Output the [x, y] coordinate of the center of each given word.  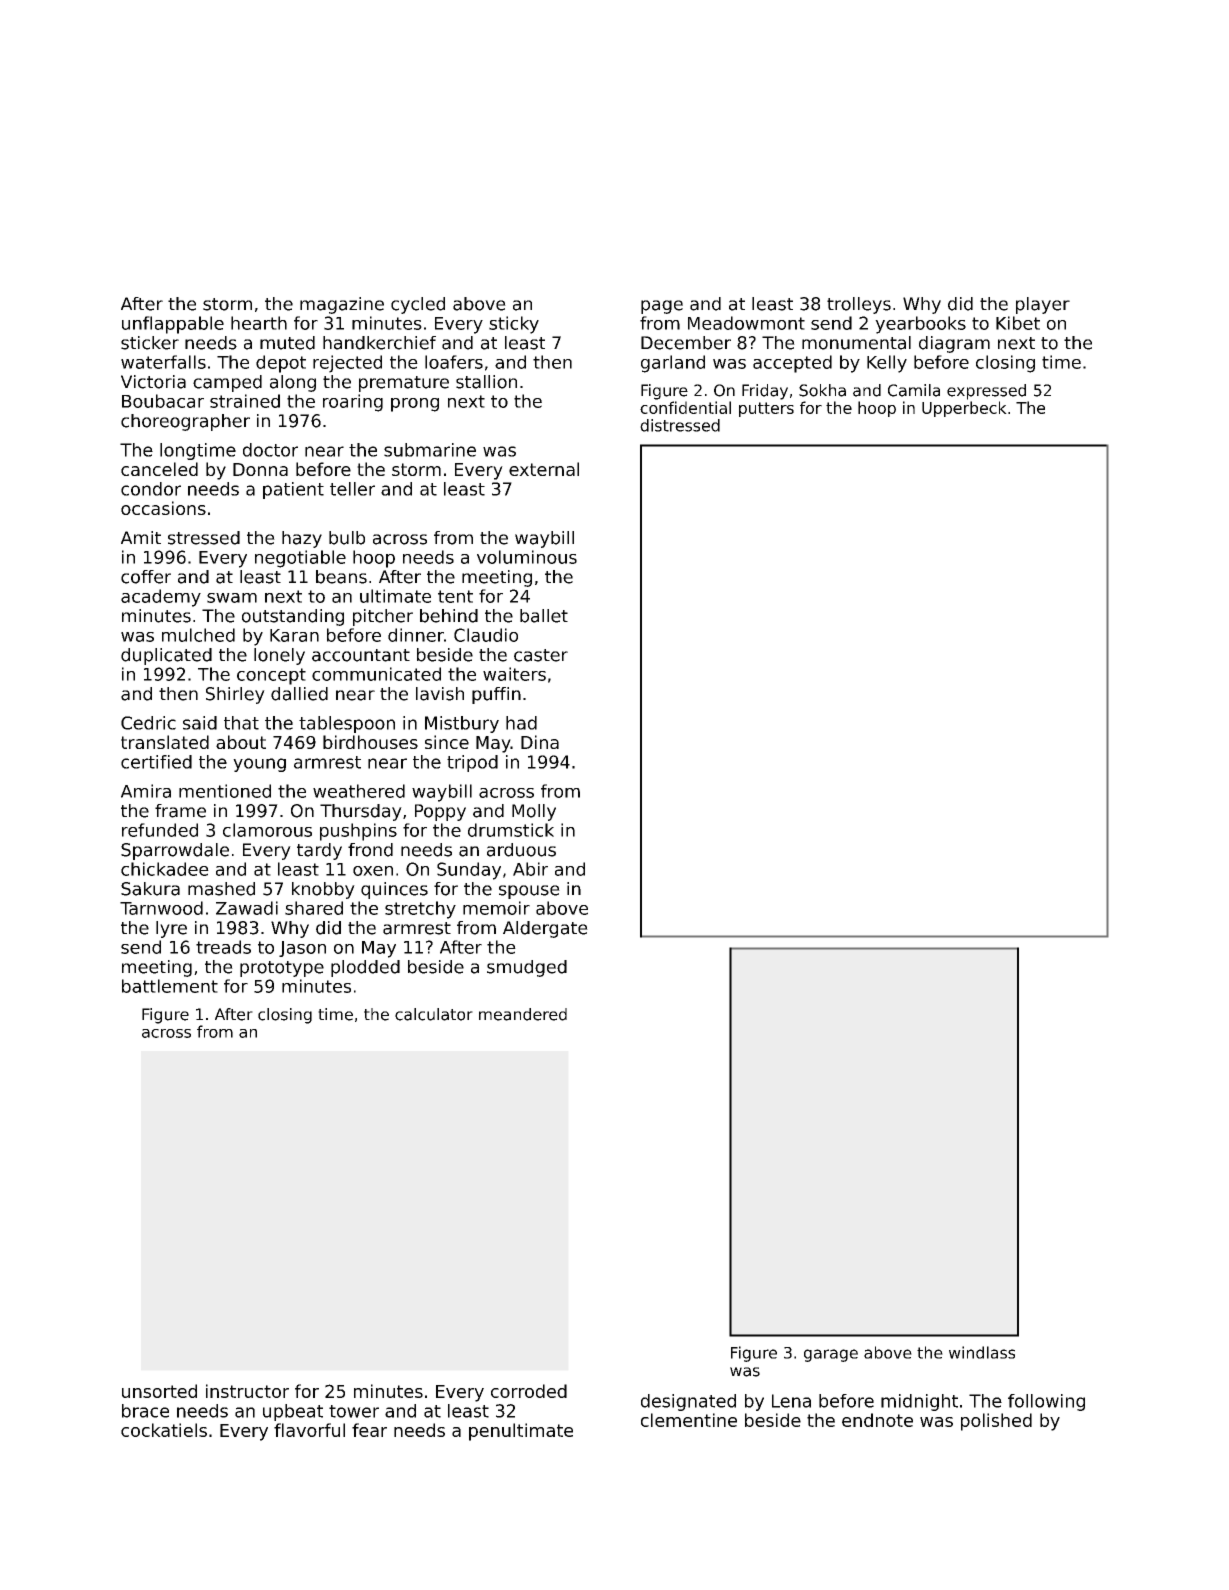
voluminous [527, 557]
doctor [270, 450]
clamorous [267, 830]
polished [996, 1422]
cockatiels [164, 1430]
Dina [540, 742]
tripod [472, 763]
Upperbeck [964, 409]
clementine [689, 1420]
